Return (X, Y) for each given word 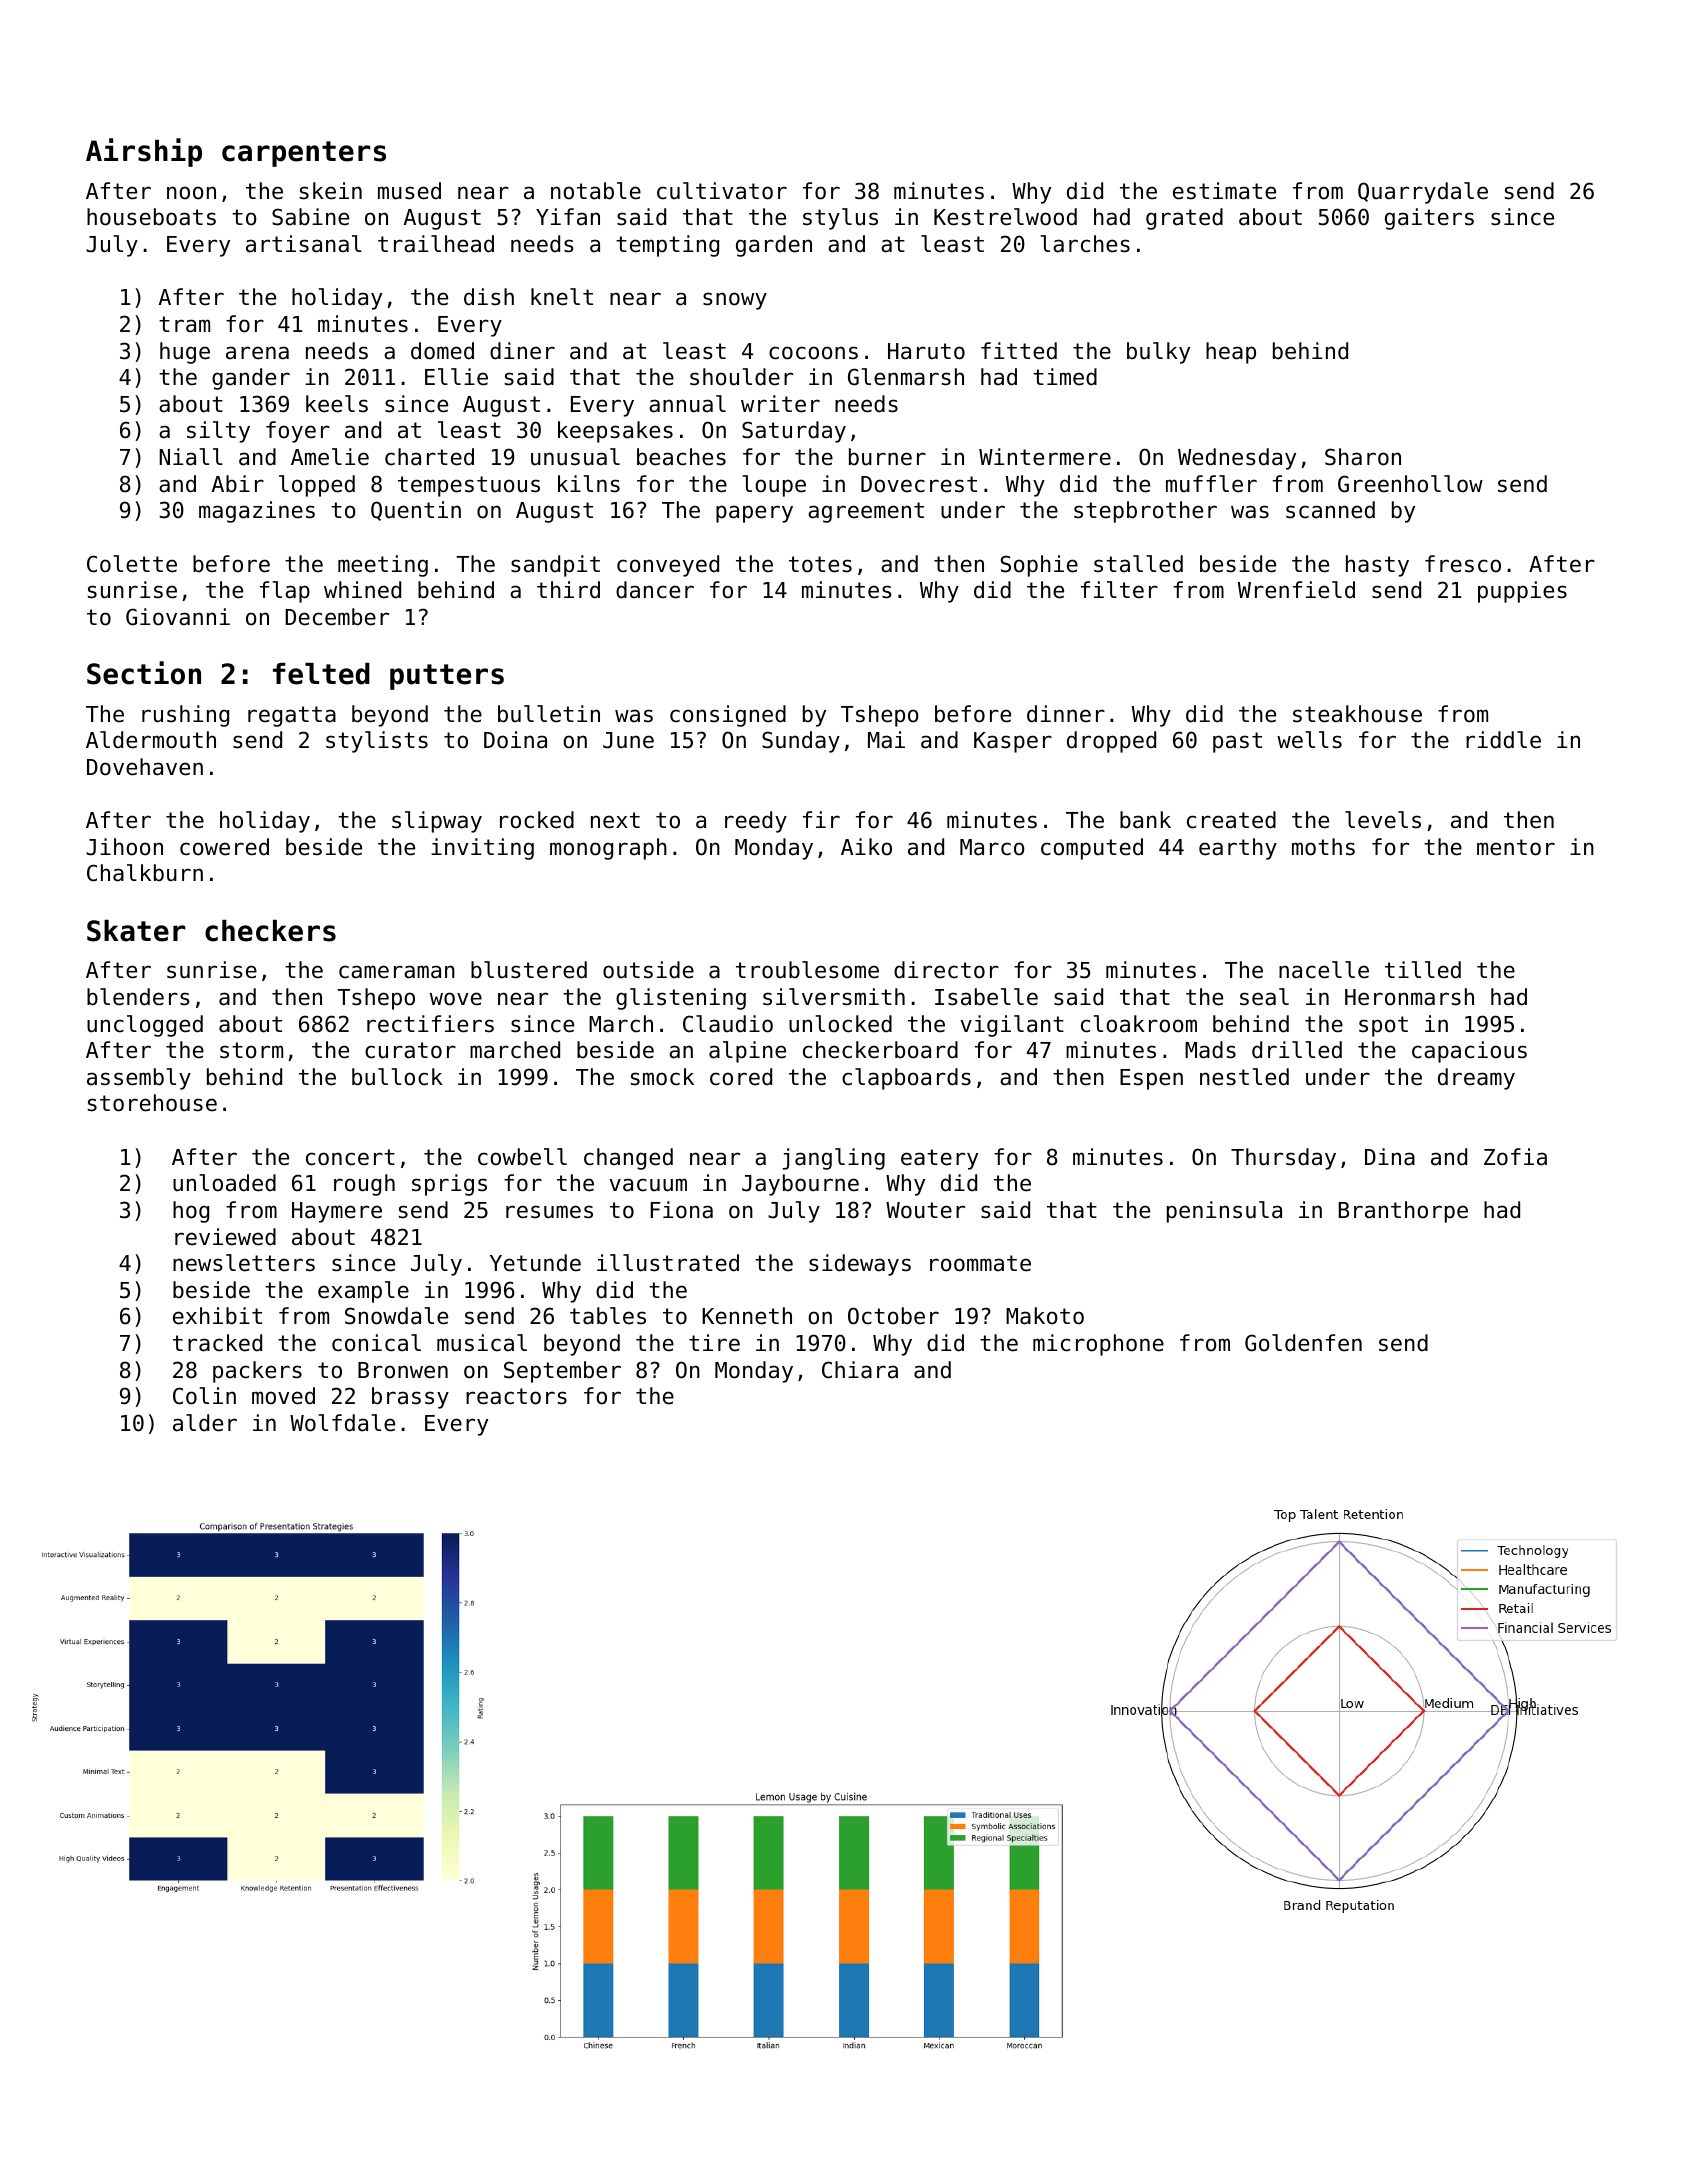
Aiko (866, 847)
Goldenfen (1303, 1343)
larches (1085, 244)
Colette (132, 564)
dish (489, 297)
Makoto (1045, 1316)
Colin (204, 1396)
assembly (139, 1079)
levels (1383, 820)
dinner (1066, 714)
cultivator (722, 191)
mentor (1516, 847)
